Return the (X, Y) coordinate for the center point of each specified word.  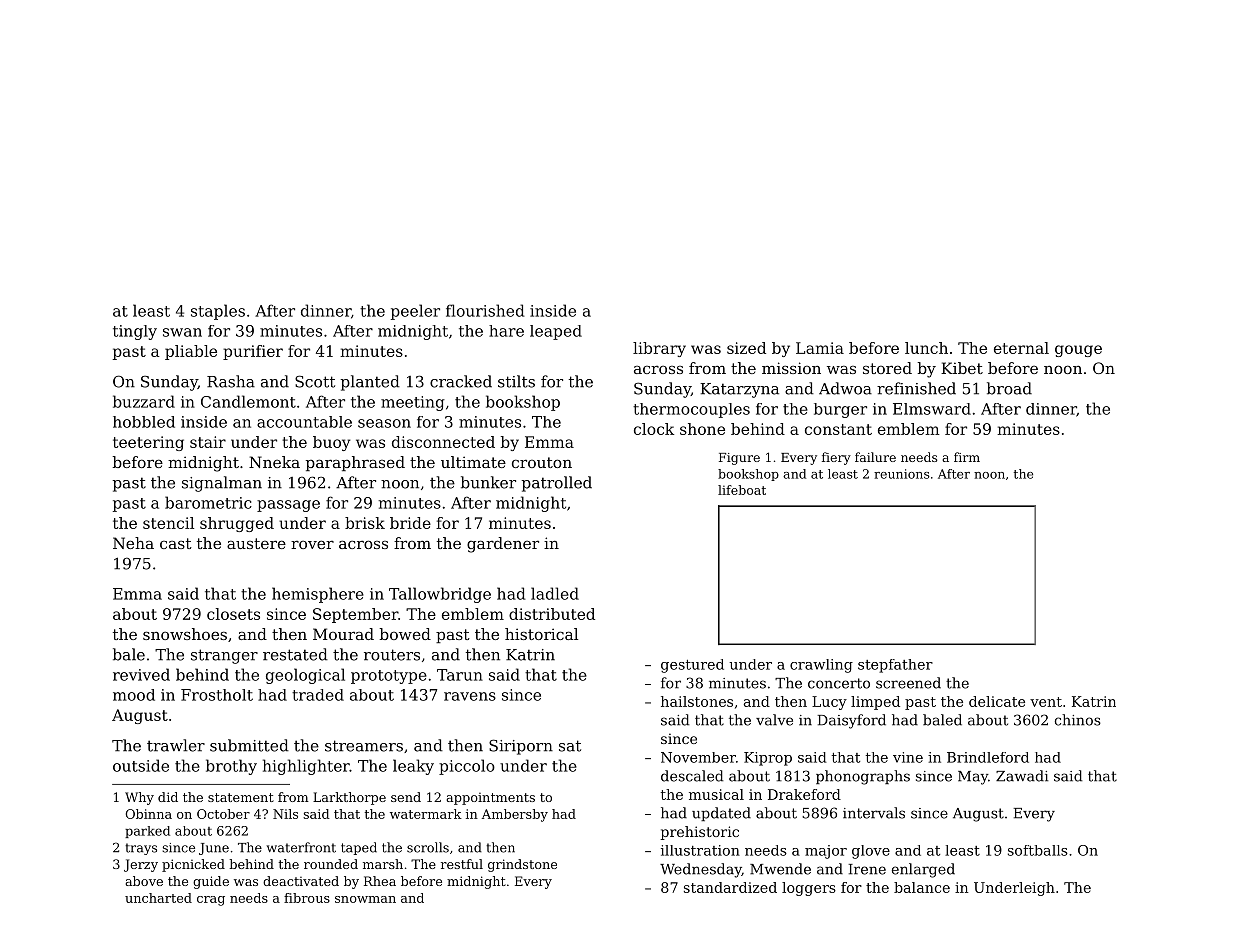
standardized (730, 887)
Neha (133, 543)
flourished (485, 310)
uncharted (158, 898)
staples (218, 312)
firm (967, 457)
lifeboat (742, 490)
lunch (926, 348)
